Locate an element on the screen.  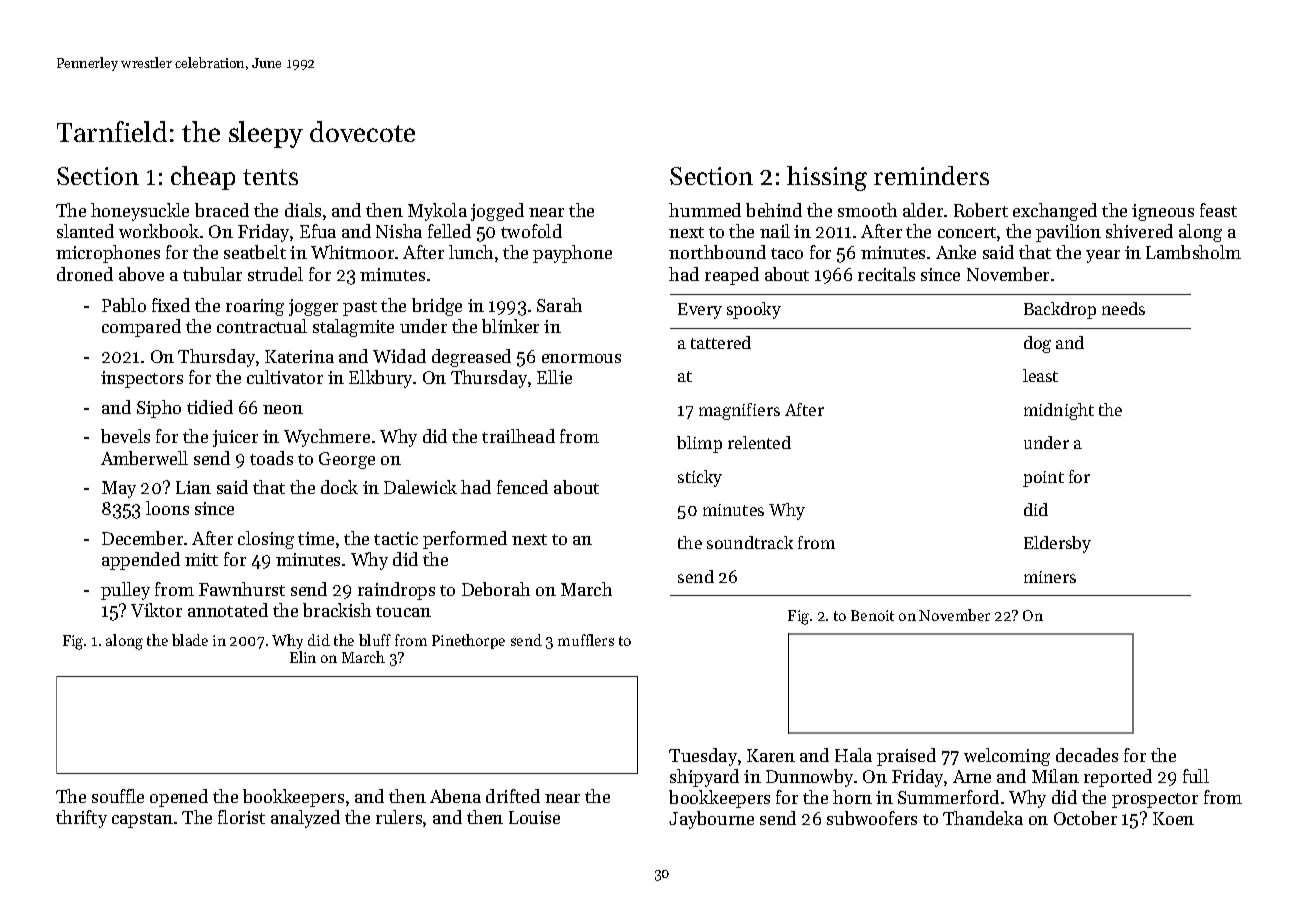
degreased is located at coordinates (471, 358).
